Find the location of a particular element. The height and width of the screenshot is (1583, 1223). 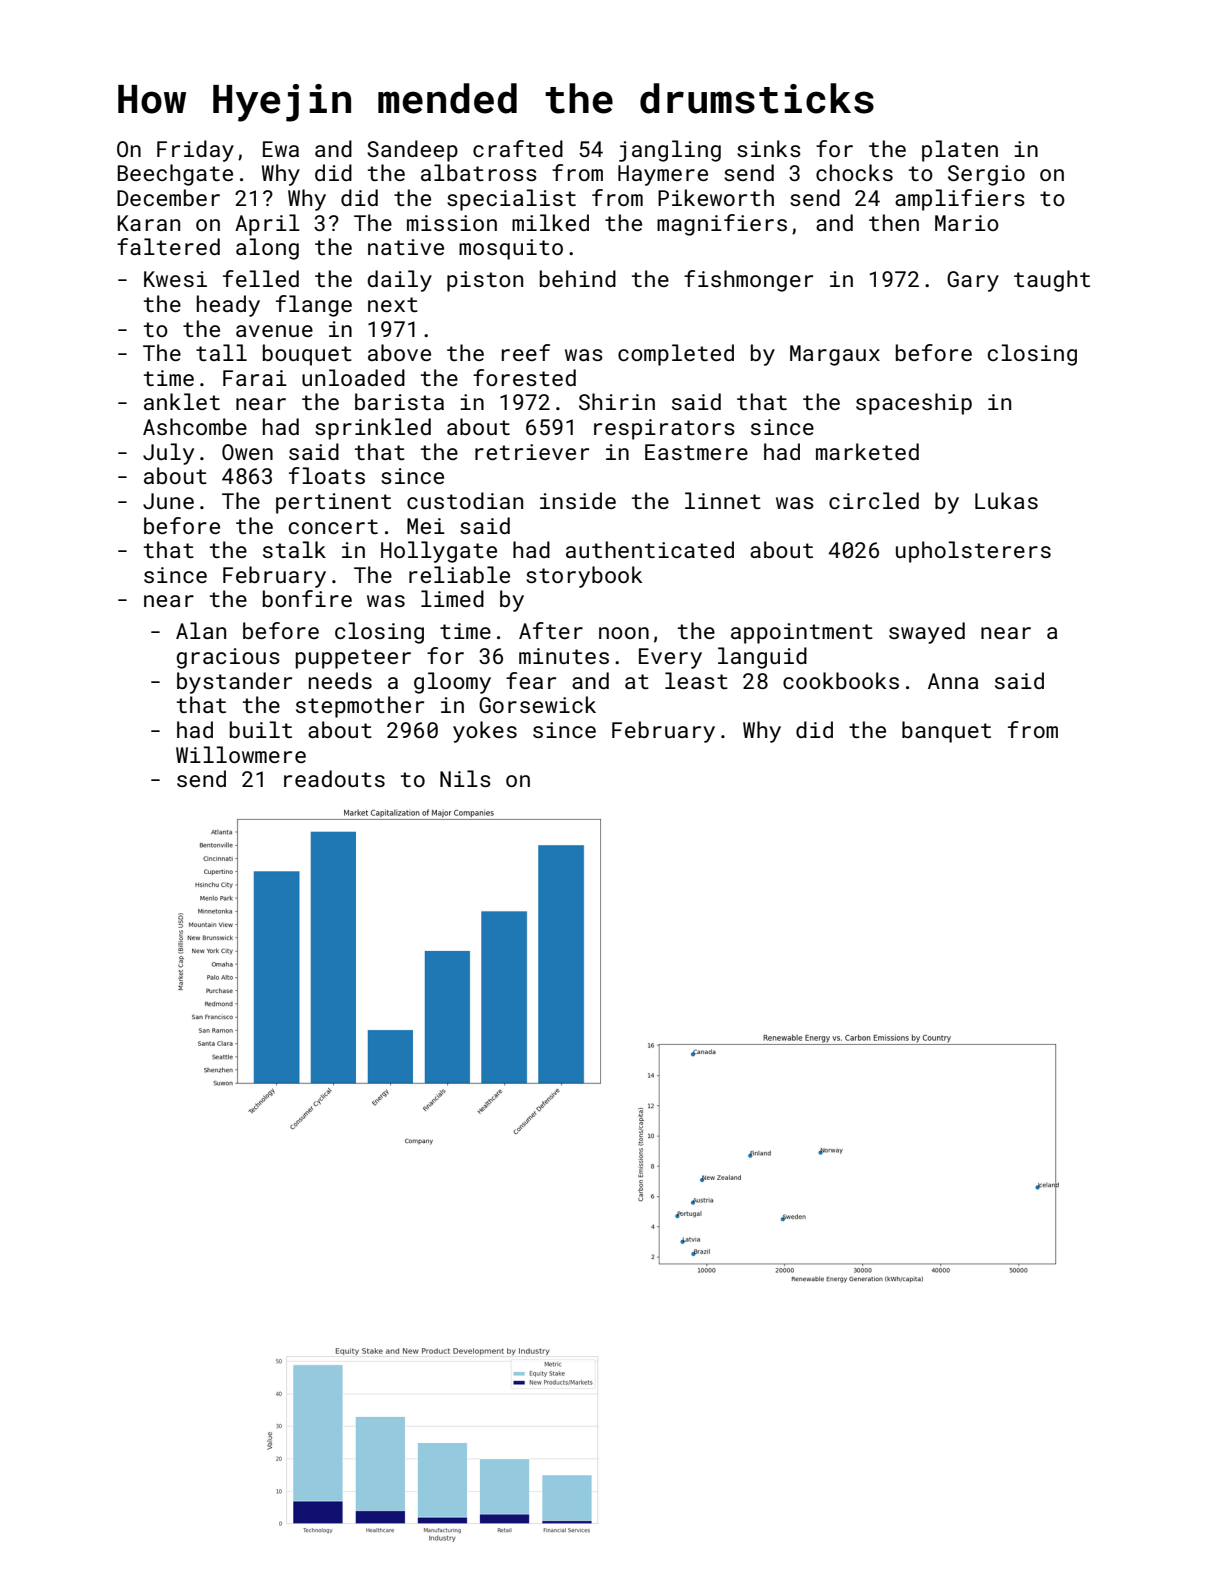

Beechgate is located at coordinates (175, 175).
